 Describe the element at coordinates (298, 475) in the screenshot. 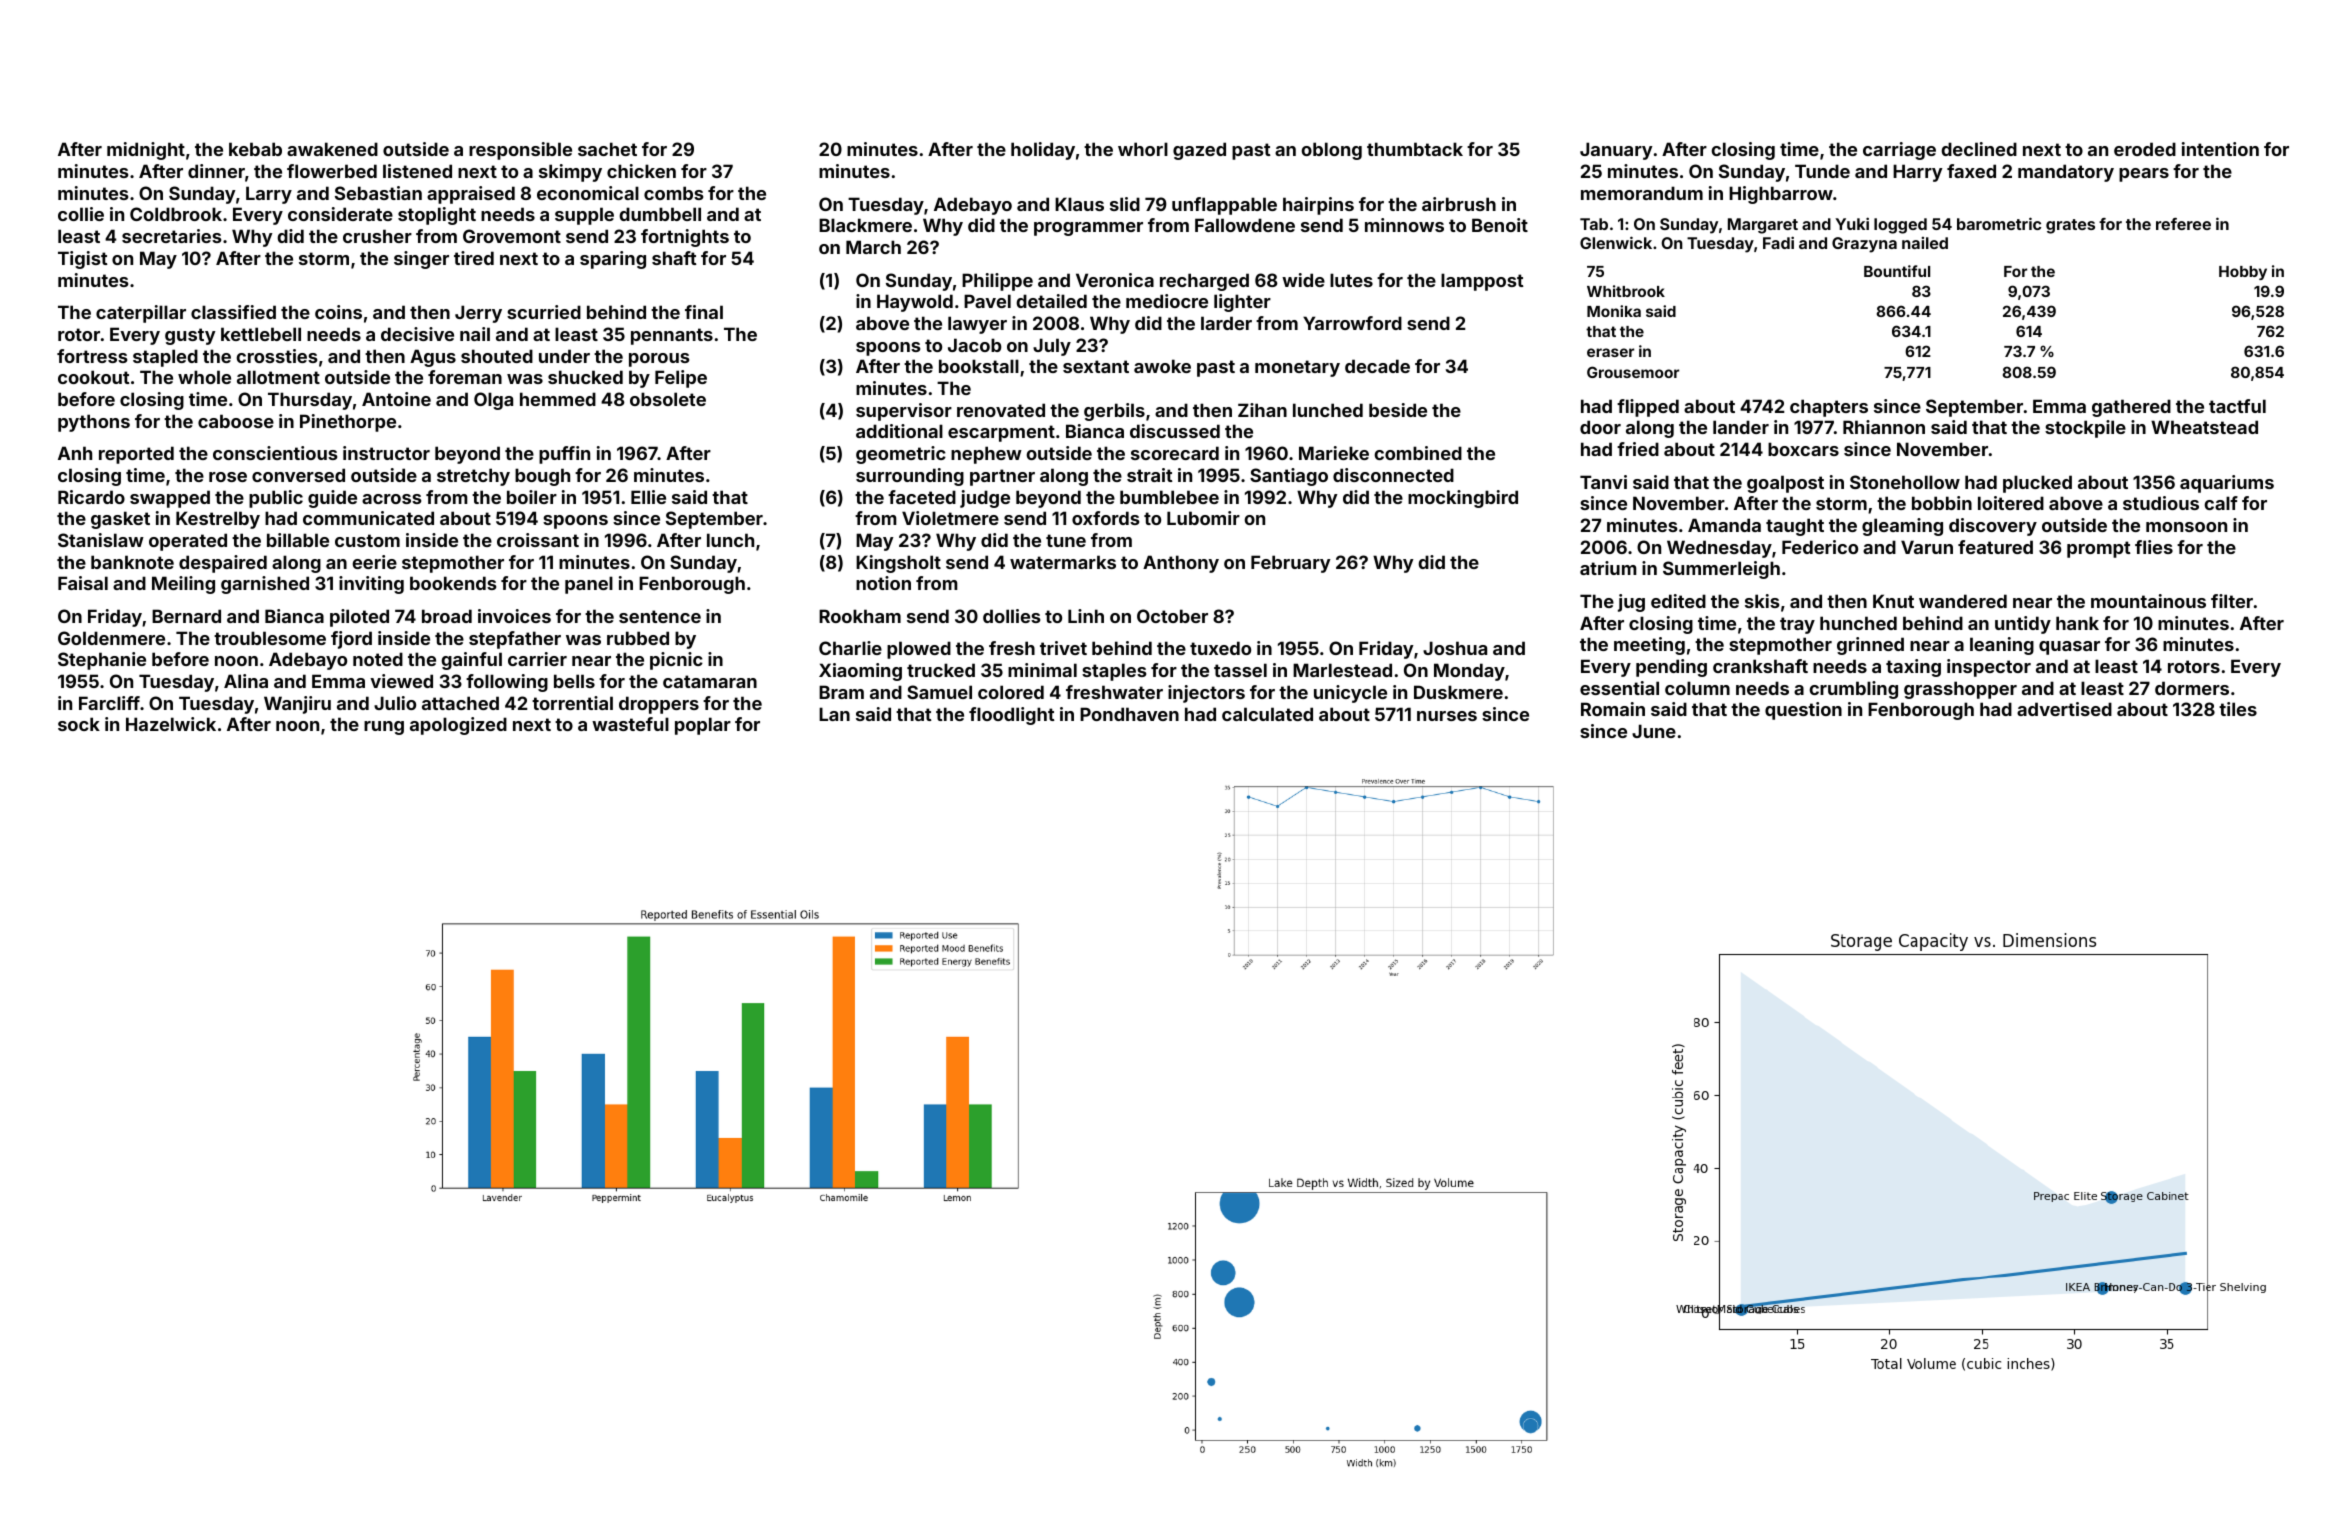

I see `conversed` at that location.
